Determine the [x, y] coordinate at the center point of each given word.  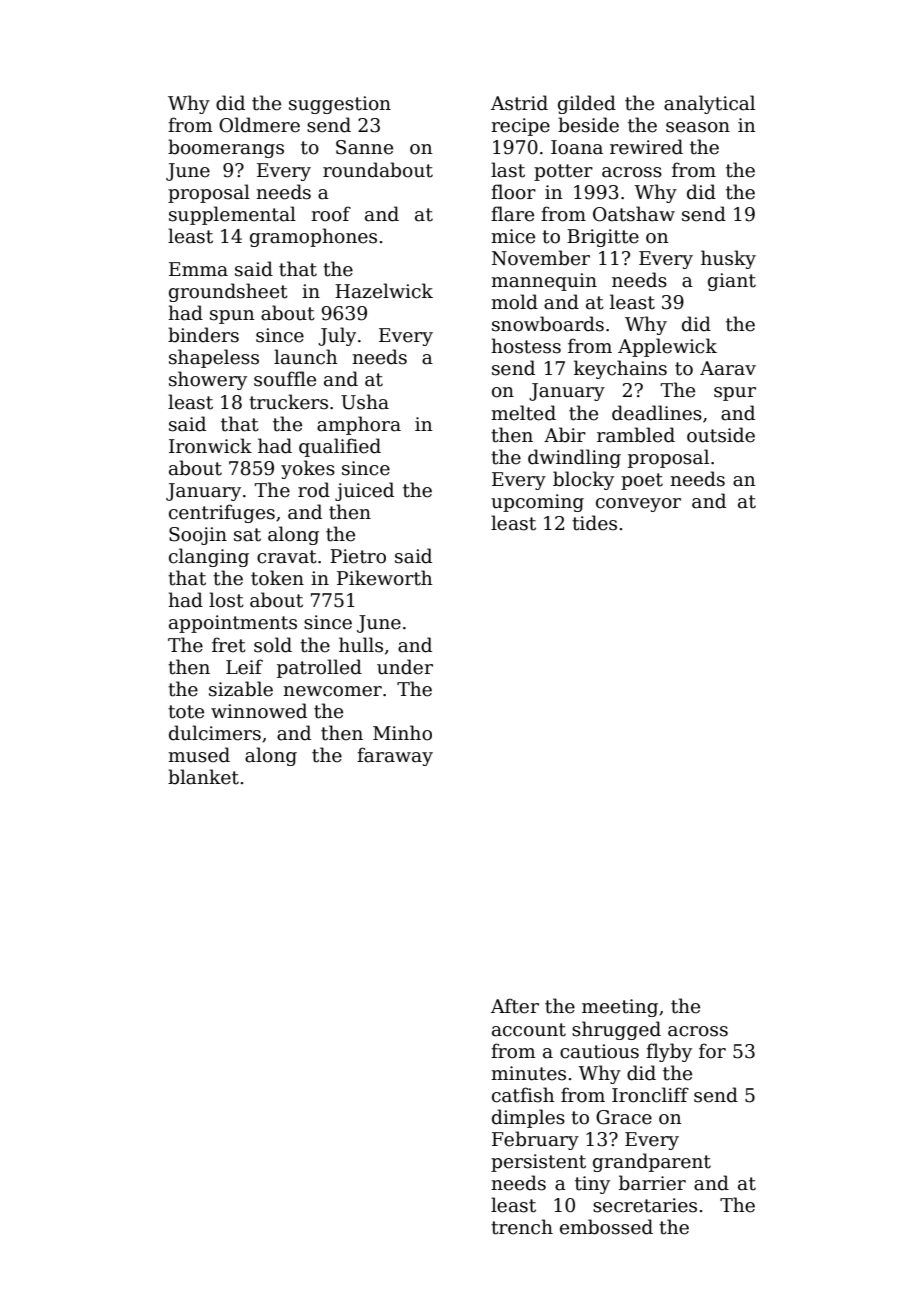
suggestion [340, 105]
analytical [709, 104]
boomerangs [226, 148]
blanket [203, 777]
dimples [528, 1118]
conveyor [638, 505]
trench [522, 1227]
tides [594, 523]
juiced [364, 491]
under [405, 667]
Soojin [198, 536]
